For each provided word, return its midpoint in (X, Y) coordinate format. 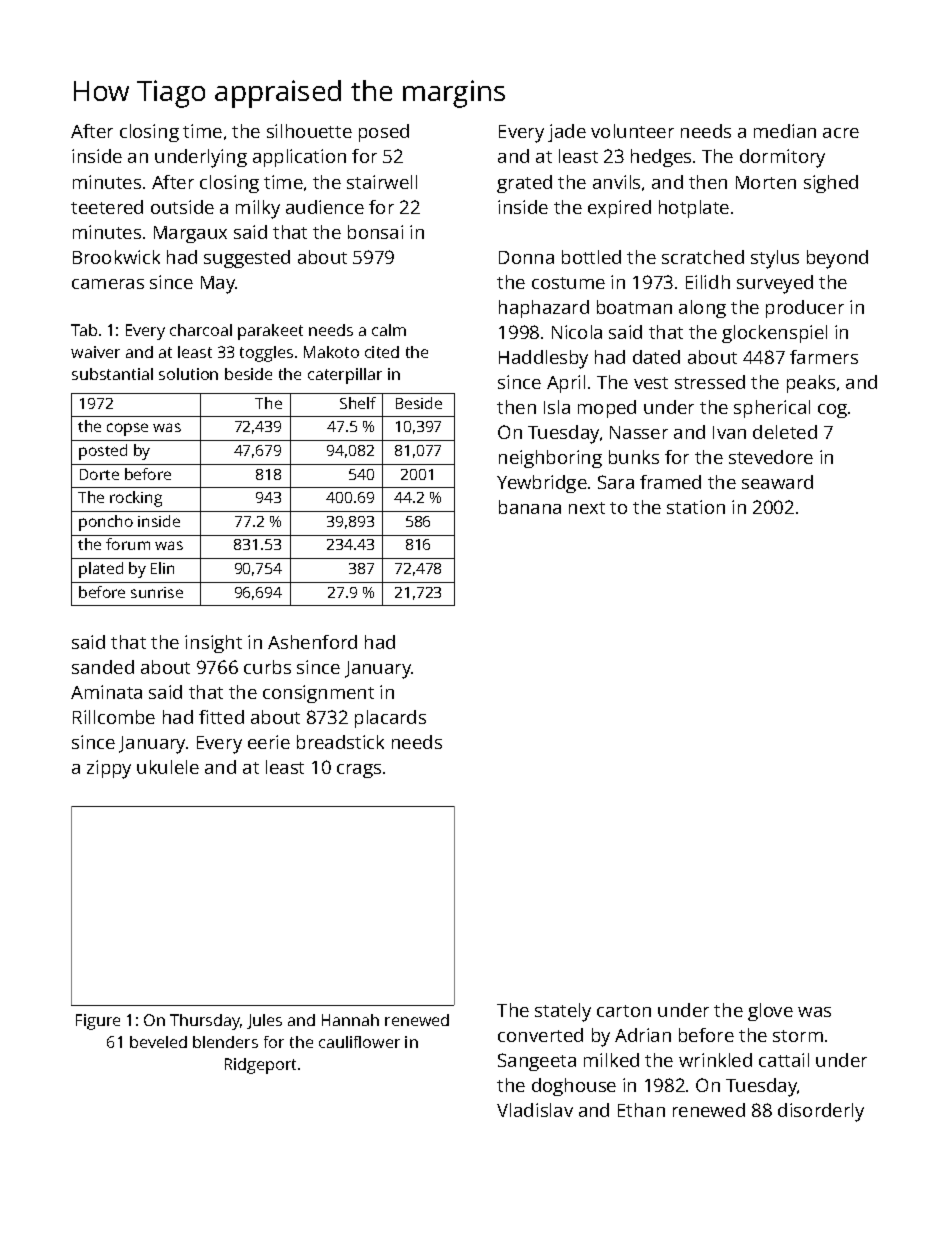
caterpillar (345, 376)
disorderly (821, 1112)
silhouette (309, 131)
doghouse (574, 1087)
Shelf (358, 403)
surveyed (775, 284)
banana (530, 507)
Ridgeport (260, 1066)
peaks (811, 384)
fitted (221, 717)
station (696, 507)
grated (524, 184)
